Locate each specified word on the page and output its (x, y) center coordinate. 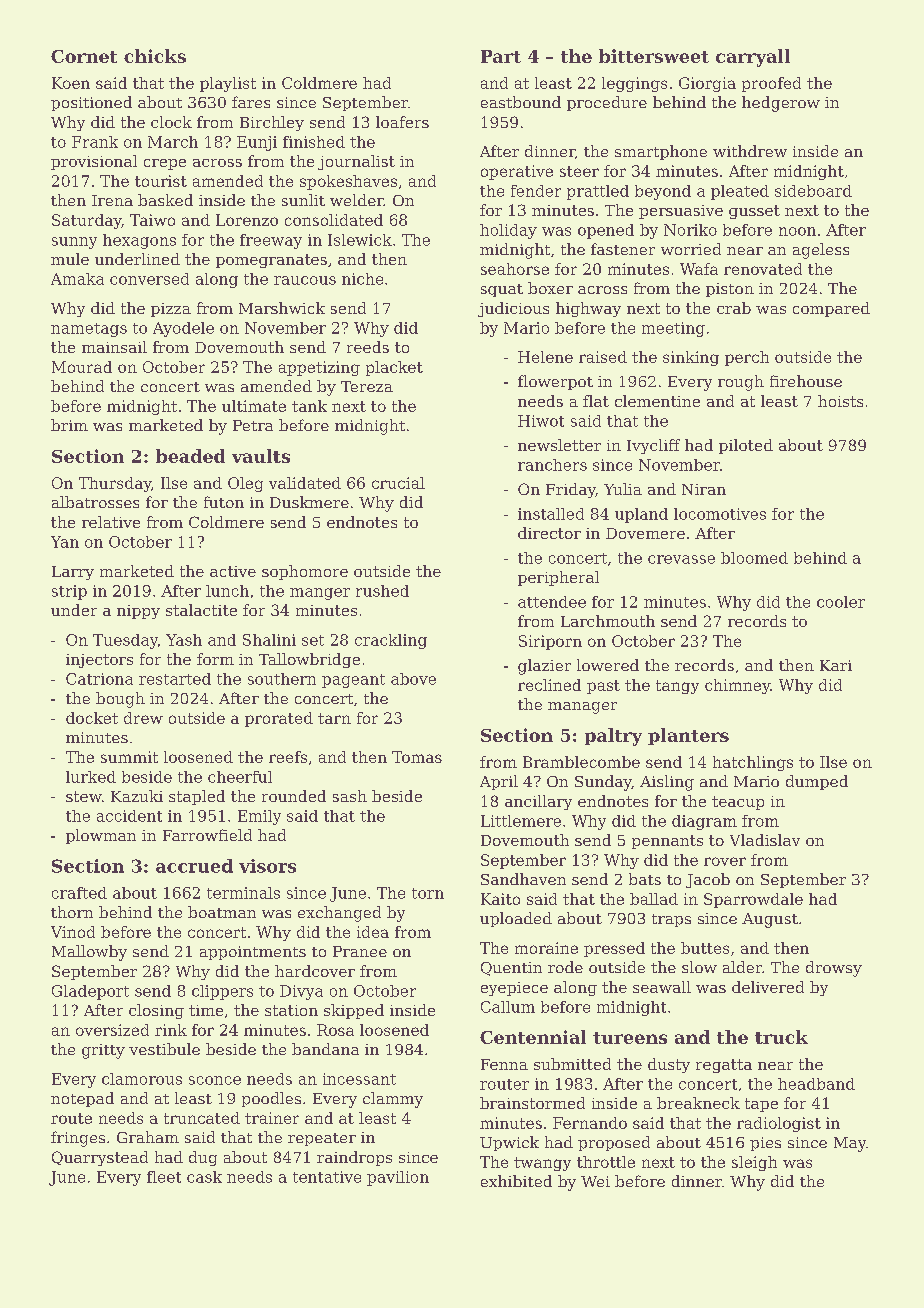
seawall (662, 987)
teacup (738, 803)
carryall (753, 58)
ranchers (552, 465)
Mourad (82, 367)
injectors (99, 661)
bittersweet (654, 56)
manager (582, 708)
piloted (746, 446)
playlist (228, 84)
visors (267, 866)
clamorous (142, 1079)
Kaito (500, 899)
